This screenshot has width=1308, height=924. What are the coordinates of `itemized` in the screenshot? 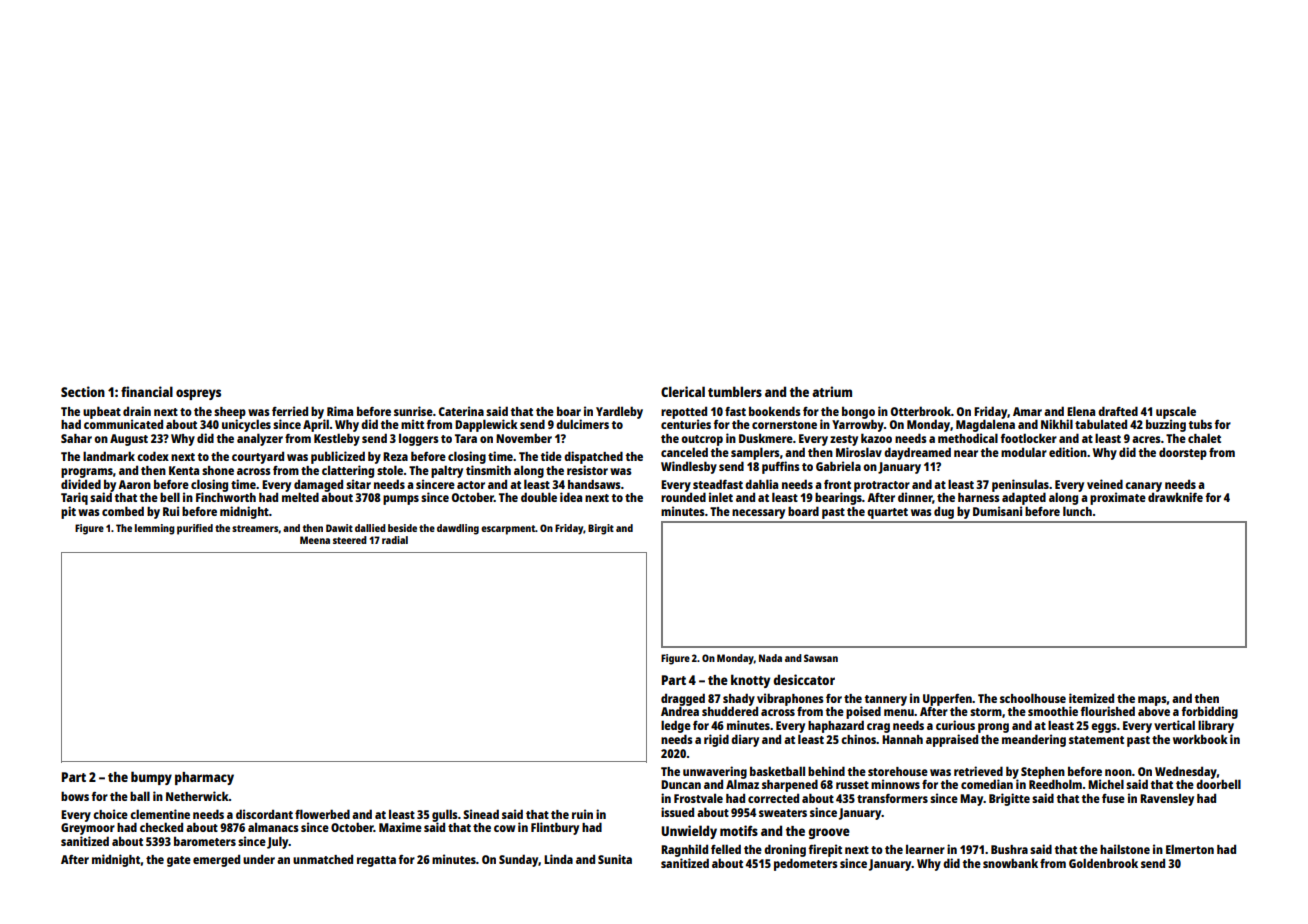 It's located at (1091, 698).
